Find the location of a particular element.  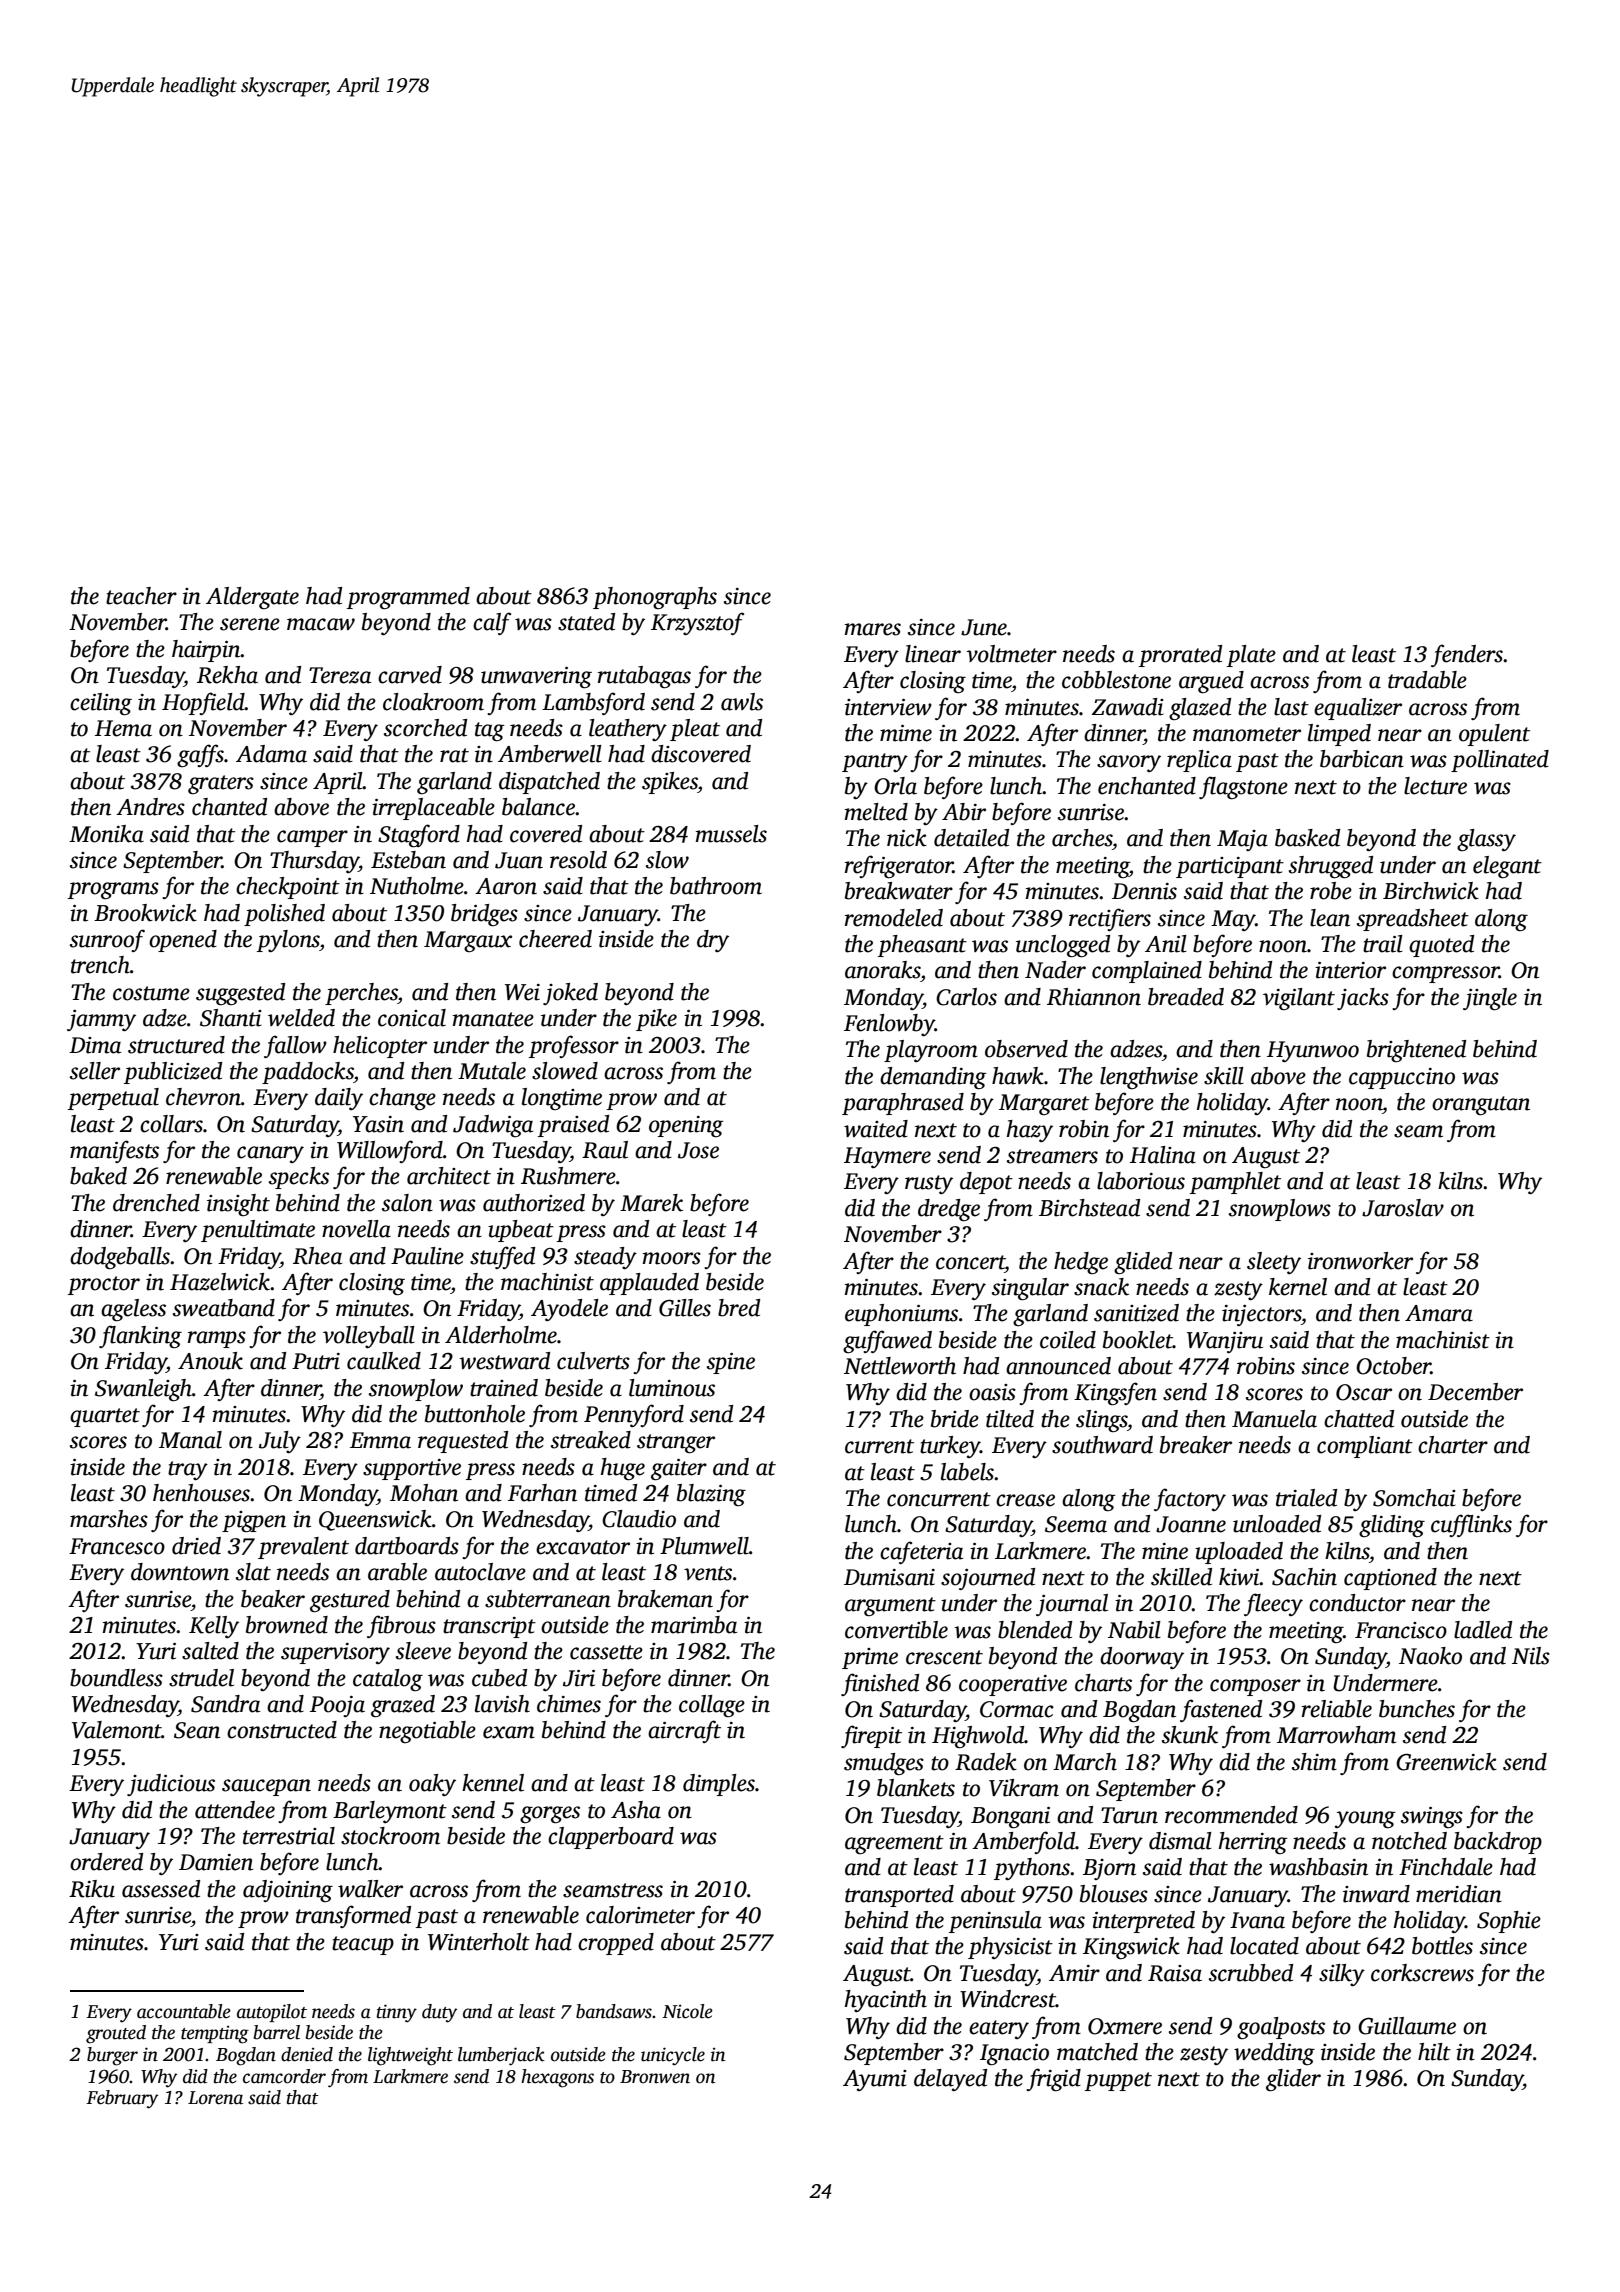

Ayumi is located at coordinates (875, 2080).
